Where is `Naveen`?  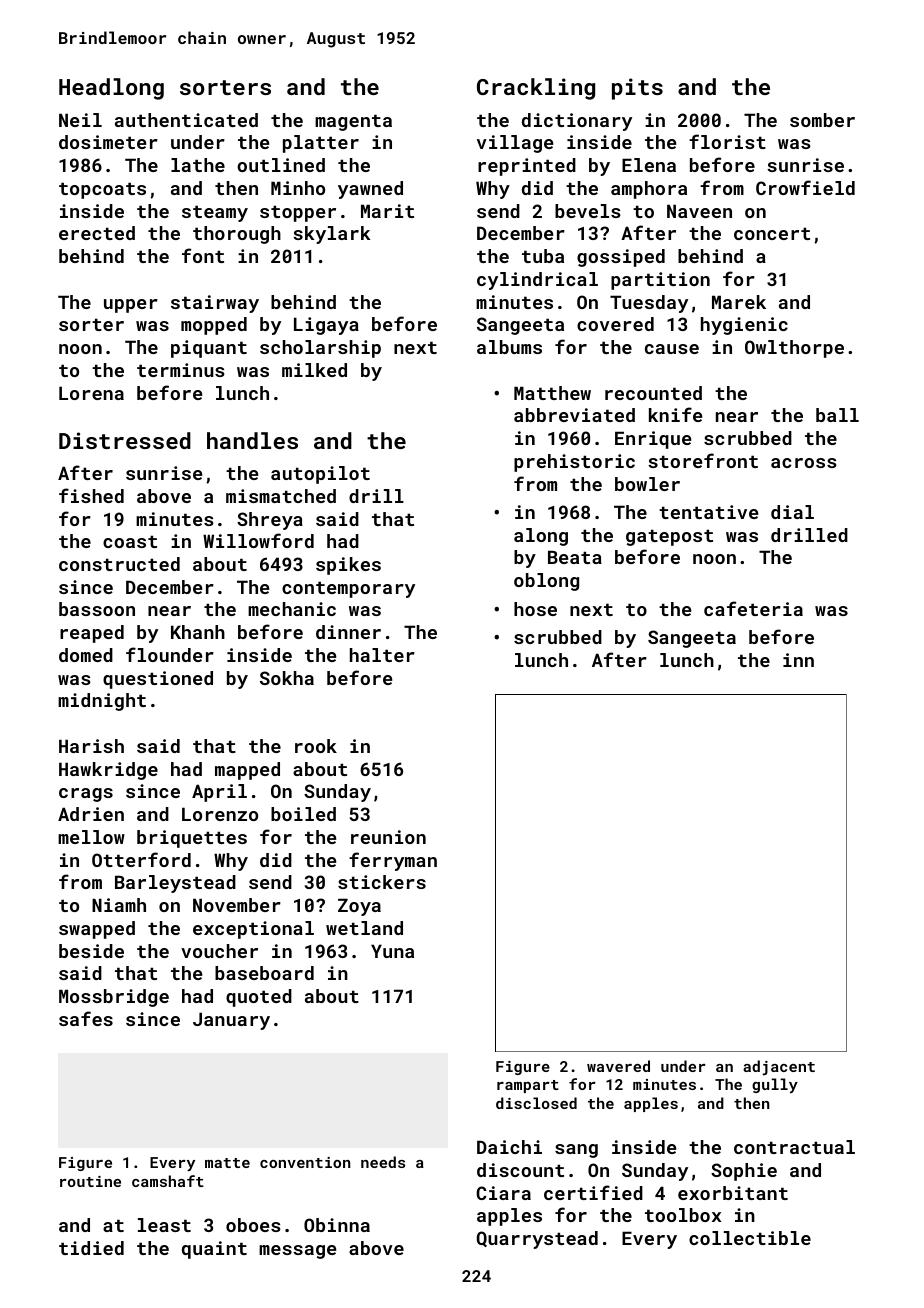
Naveen is located at coordinates (699, 211).
